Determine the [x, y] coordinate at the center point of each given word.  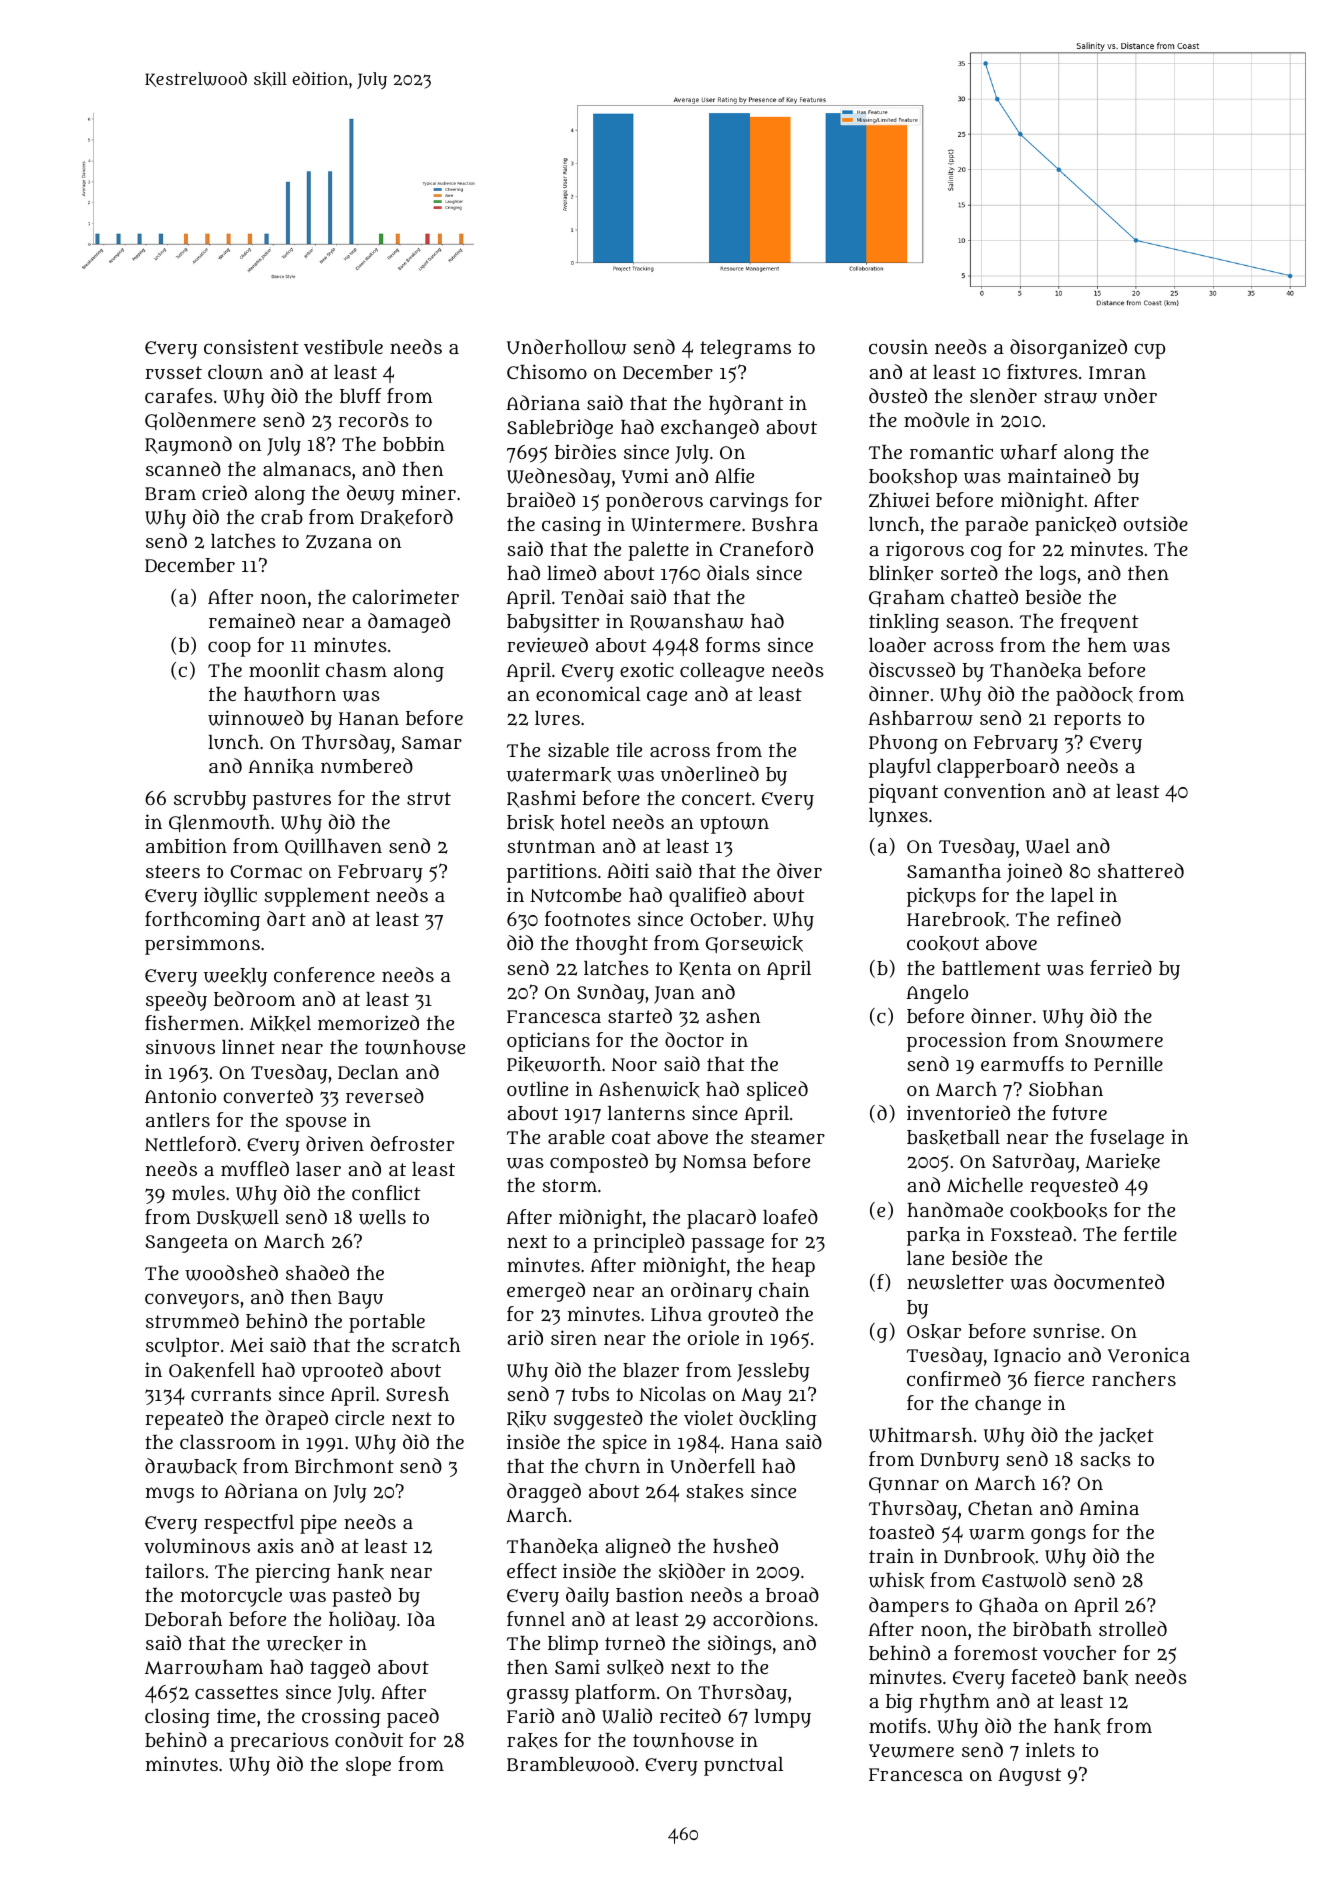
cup [1149, 351]
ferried [1121, 967]
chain [784, 1289]
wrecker [305, 1644]
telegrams [745, 349]
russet [173, 372]
